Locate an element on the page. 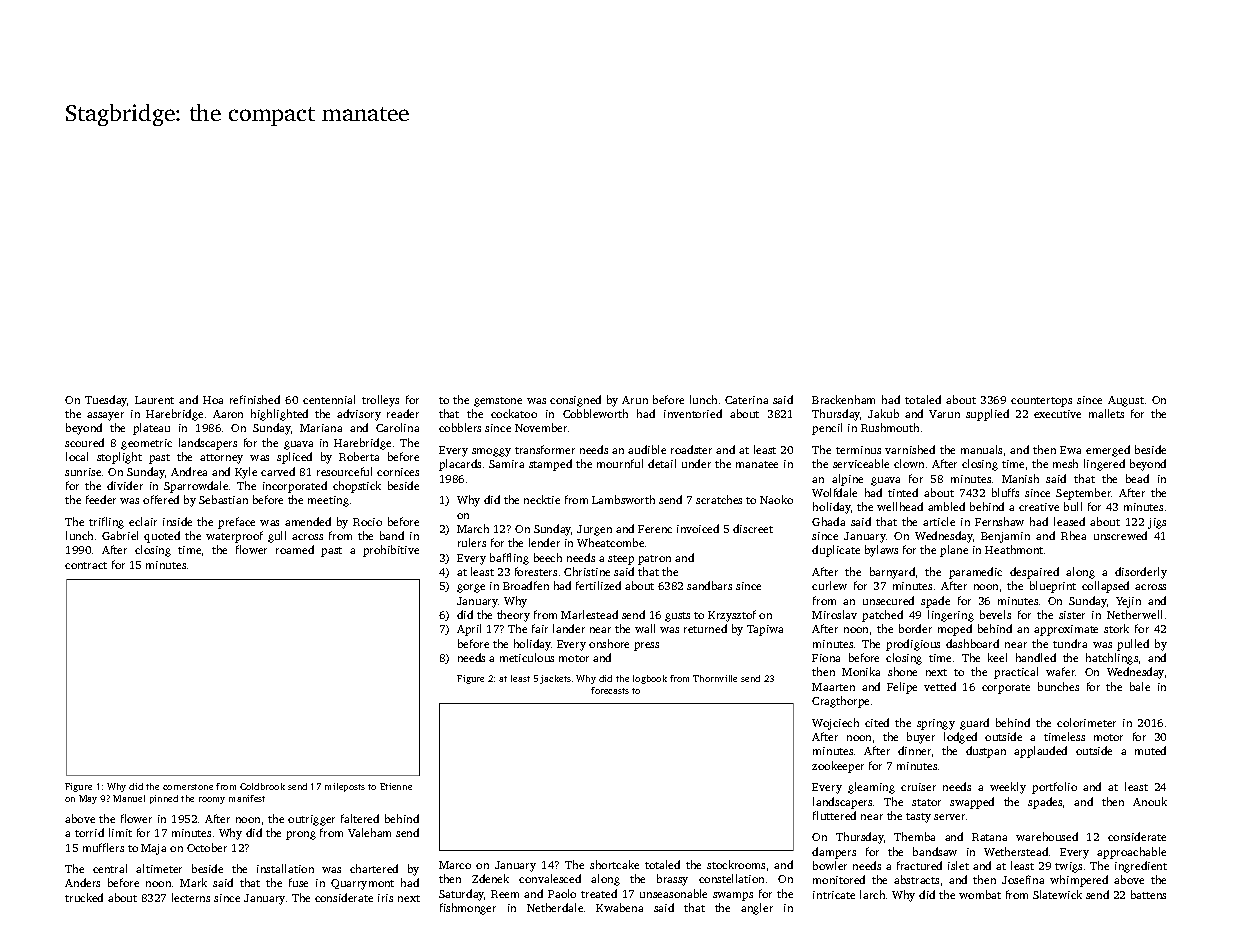 The width and height of the image is (1233, 952). consigned is located at coordinates (575, 401).
